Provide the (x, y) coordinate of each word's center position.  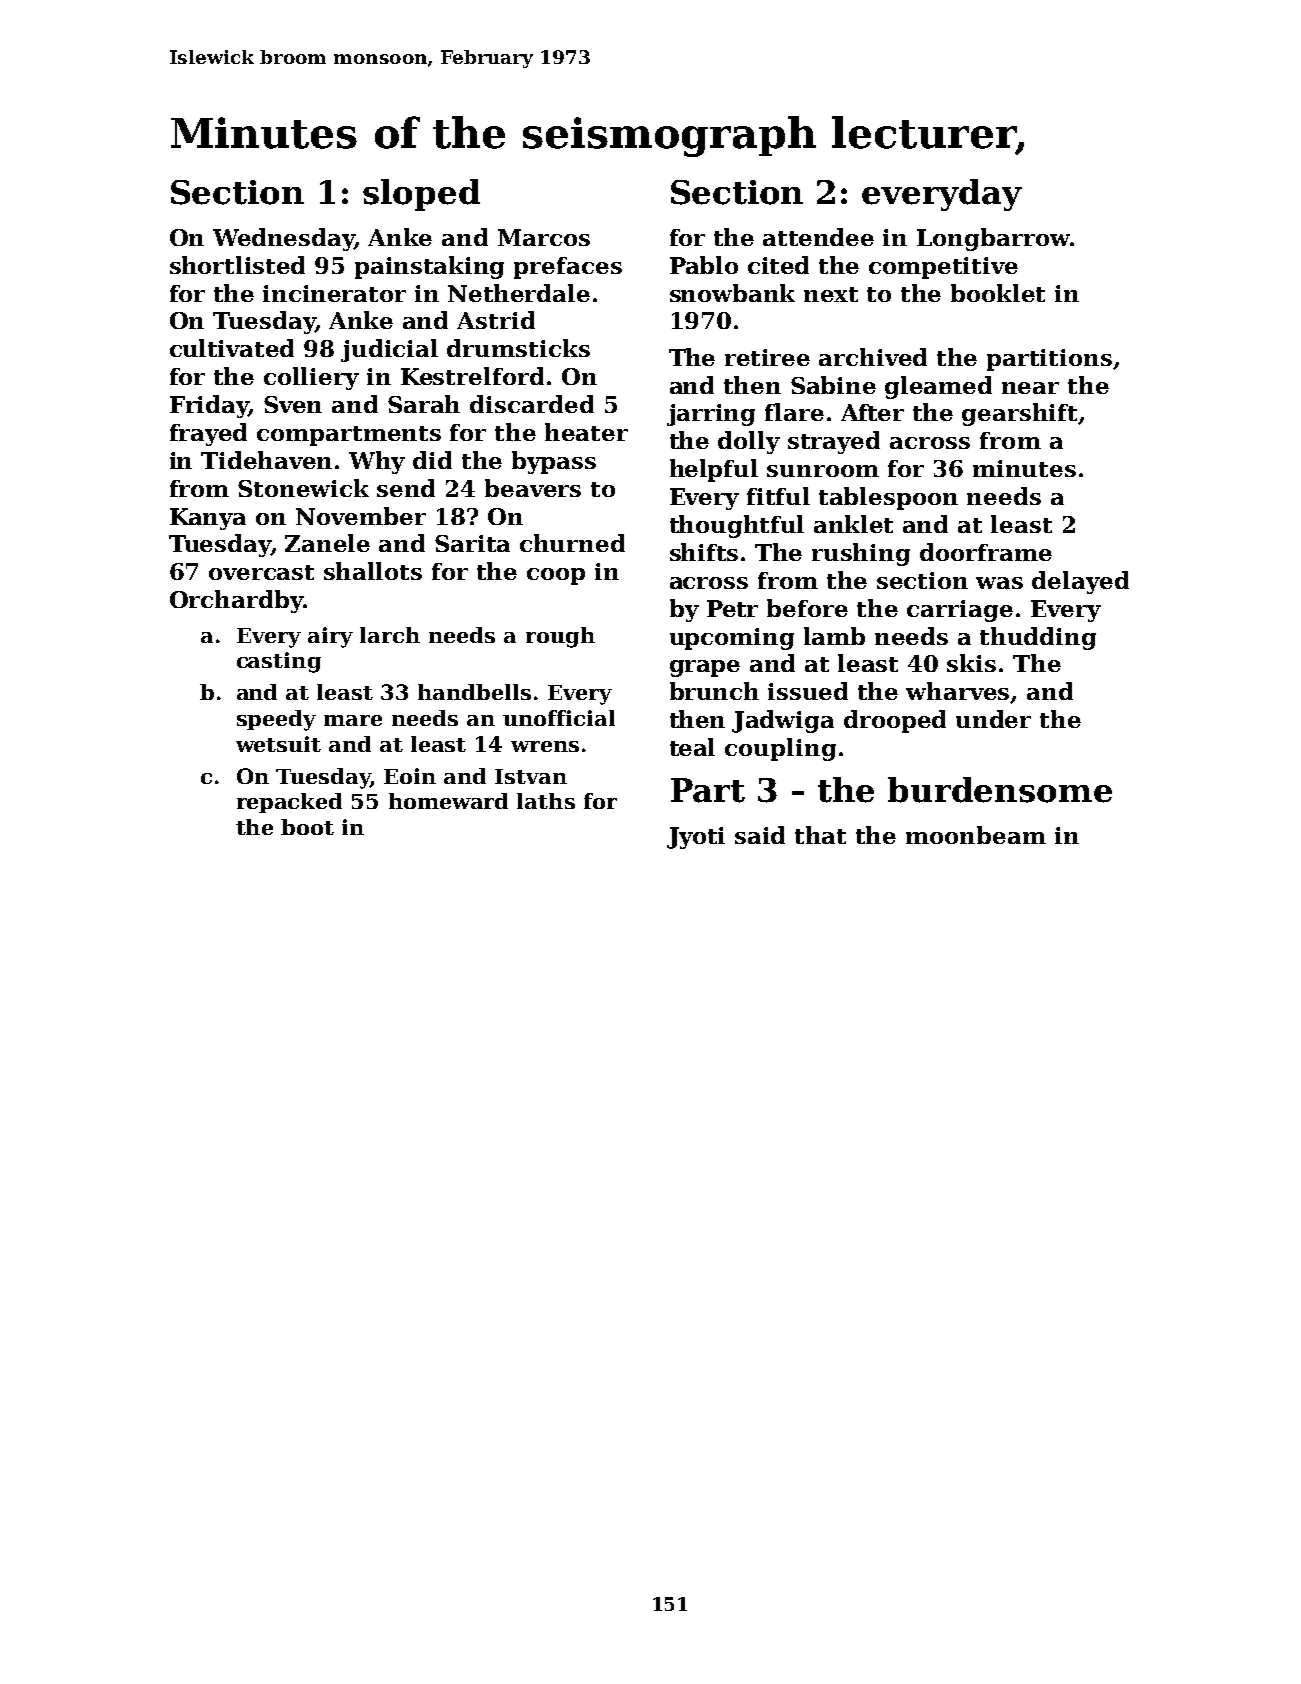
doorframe (986, 552)
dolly (749, 442)
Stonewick (303, 488)
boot (307, 827)
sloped (421, 195)
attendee (818, 237)
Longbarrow (993, 239)
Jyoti (696, 838)
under (993, 719)
